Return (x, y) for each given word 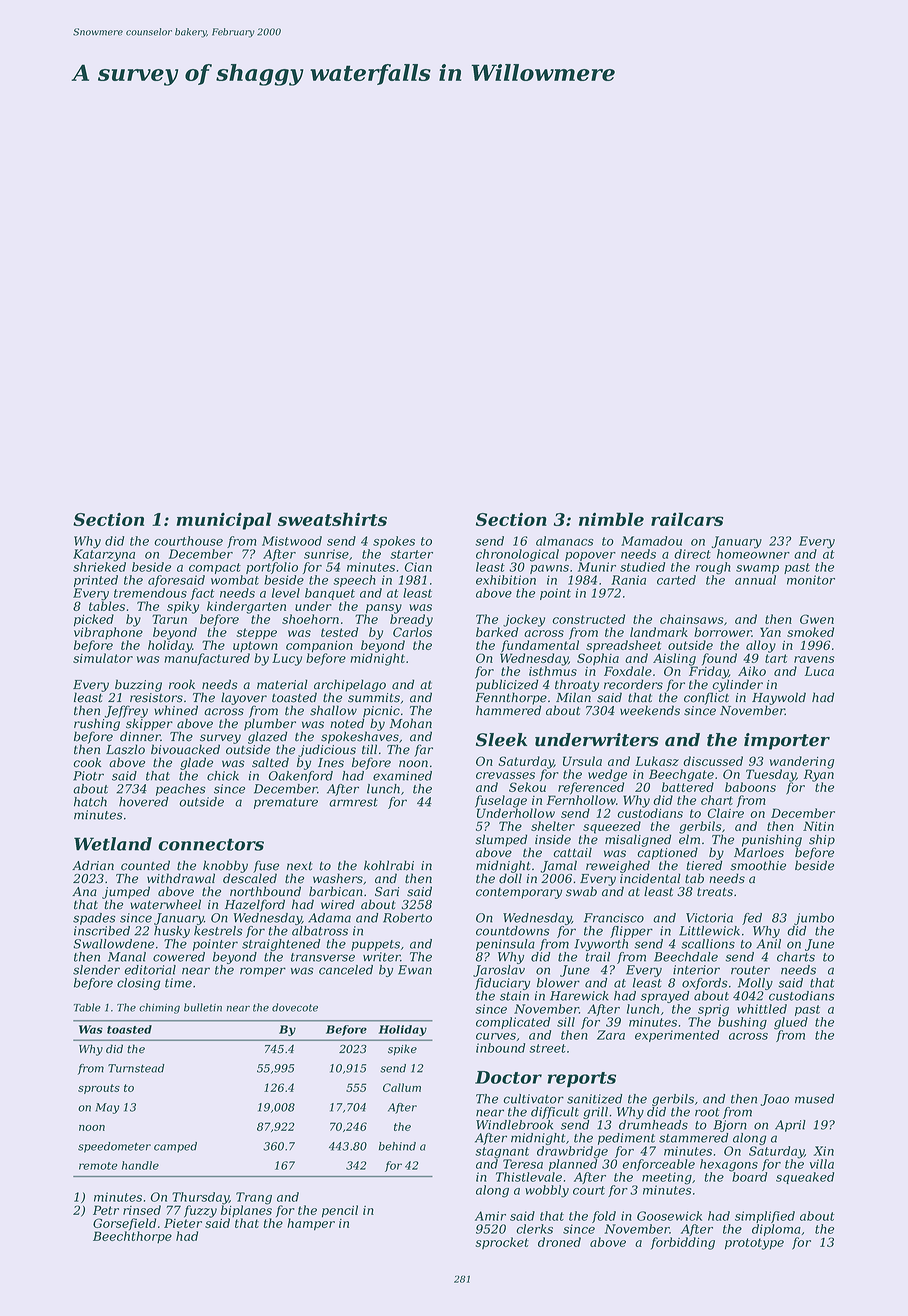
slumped (501, 840)
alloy (761, 646)
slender (96, 970)
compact (215, 568)
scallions (708, 944)
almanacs (564, 541)
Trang (254, 1198)
